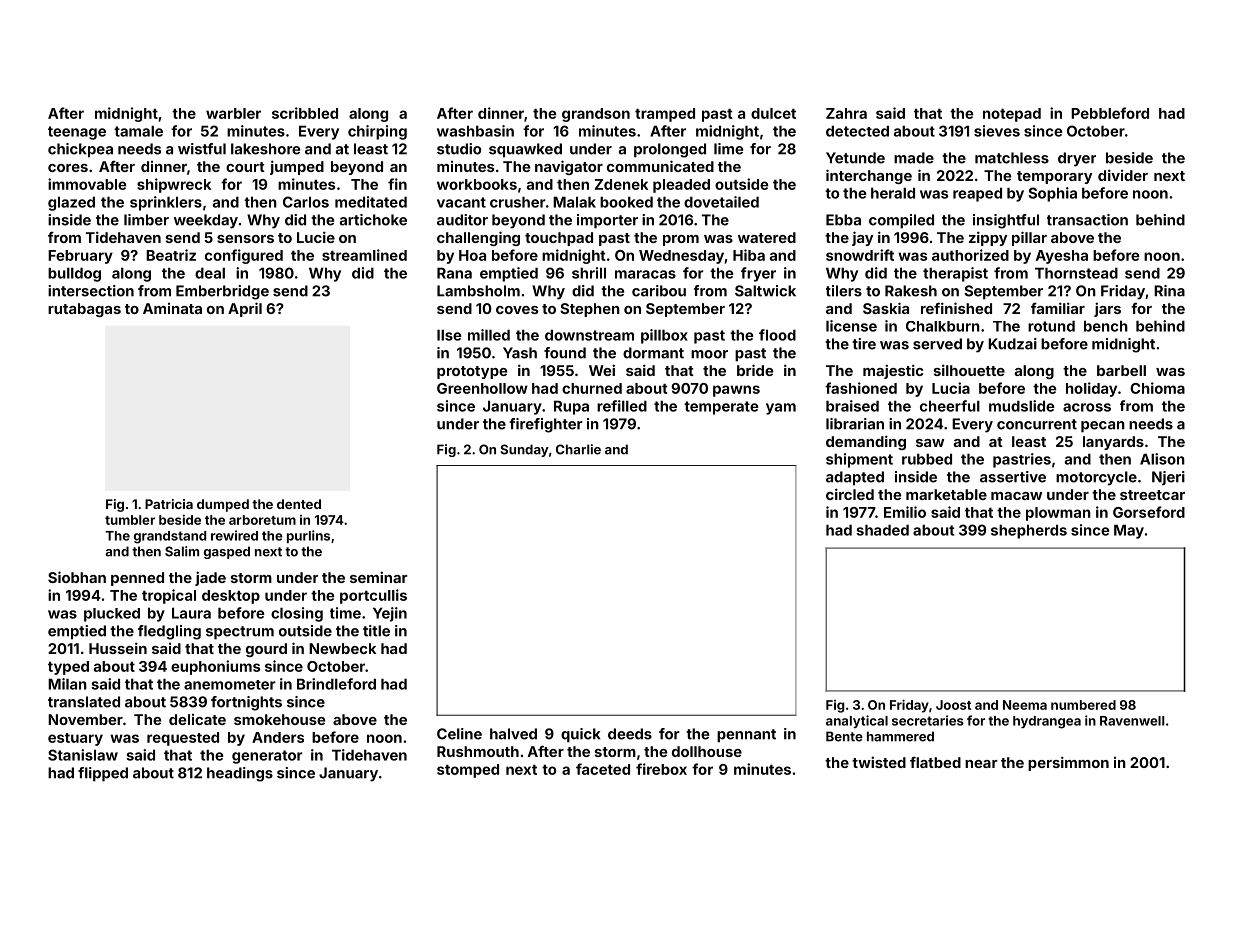  I want to click on assertive, so click(1013, 477).
